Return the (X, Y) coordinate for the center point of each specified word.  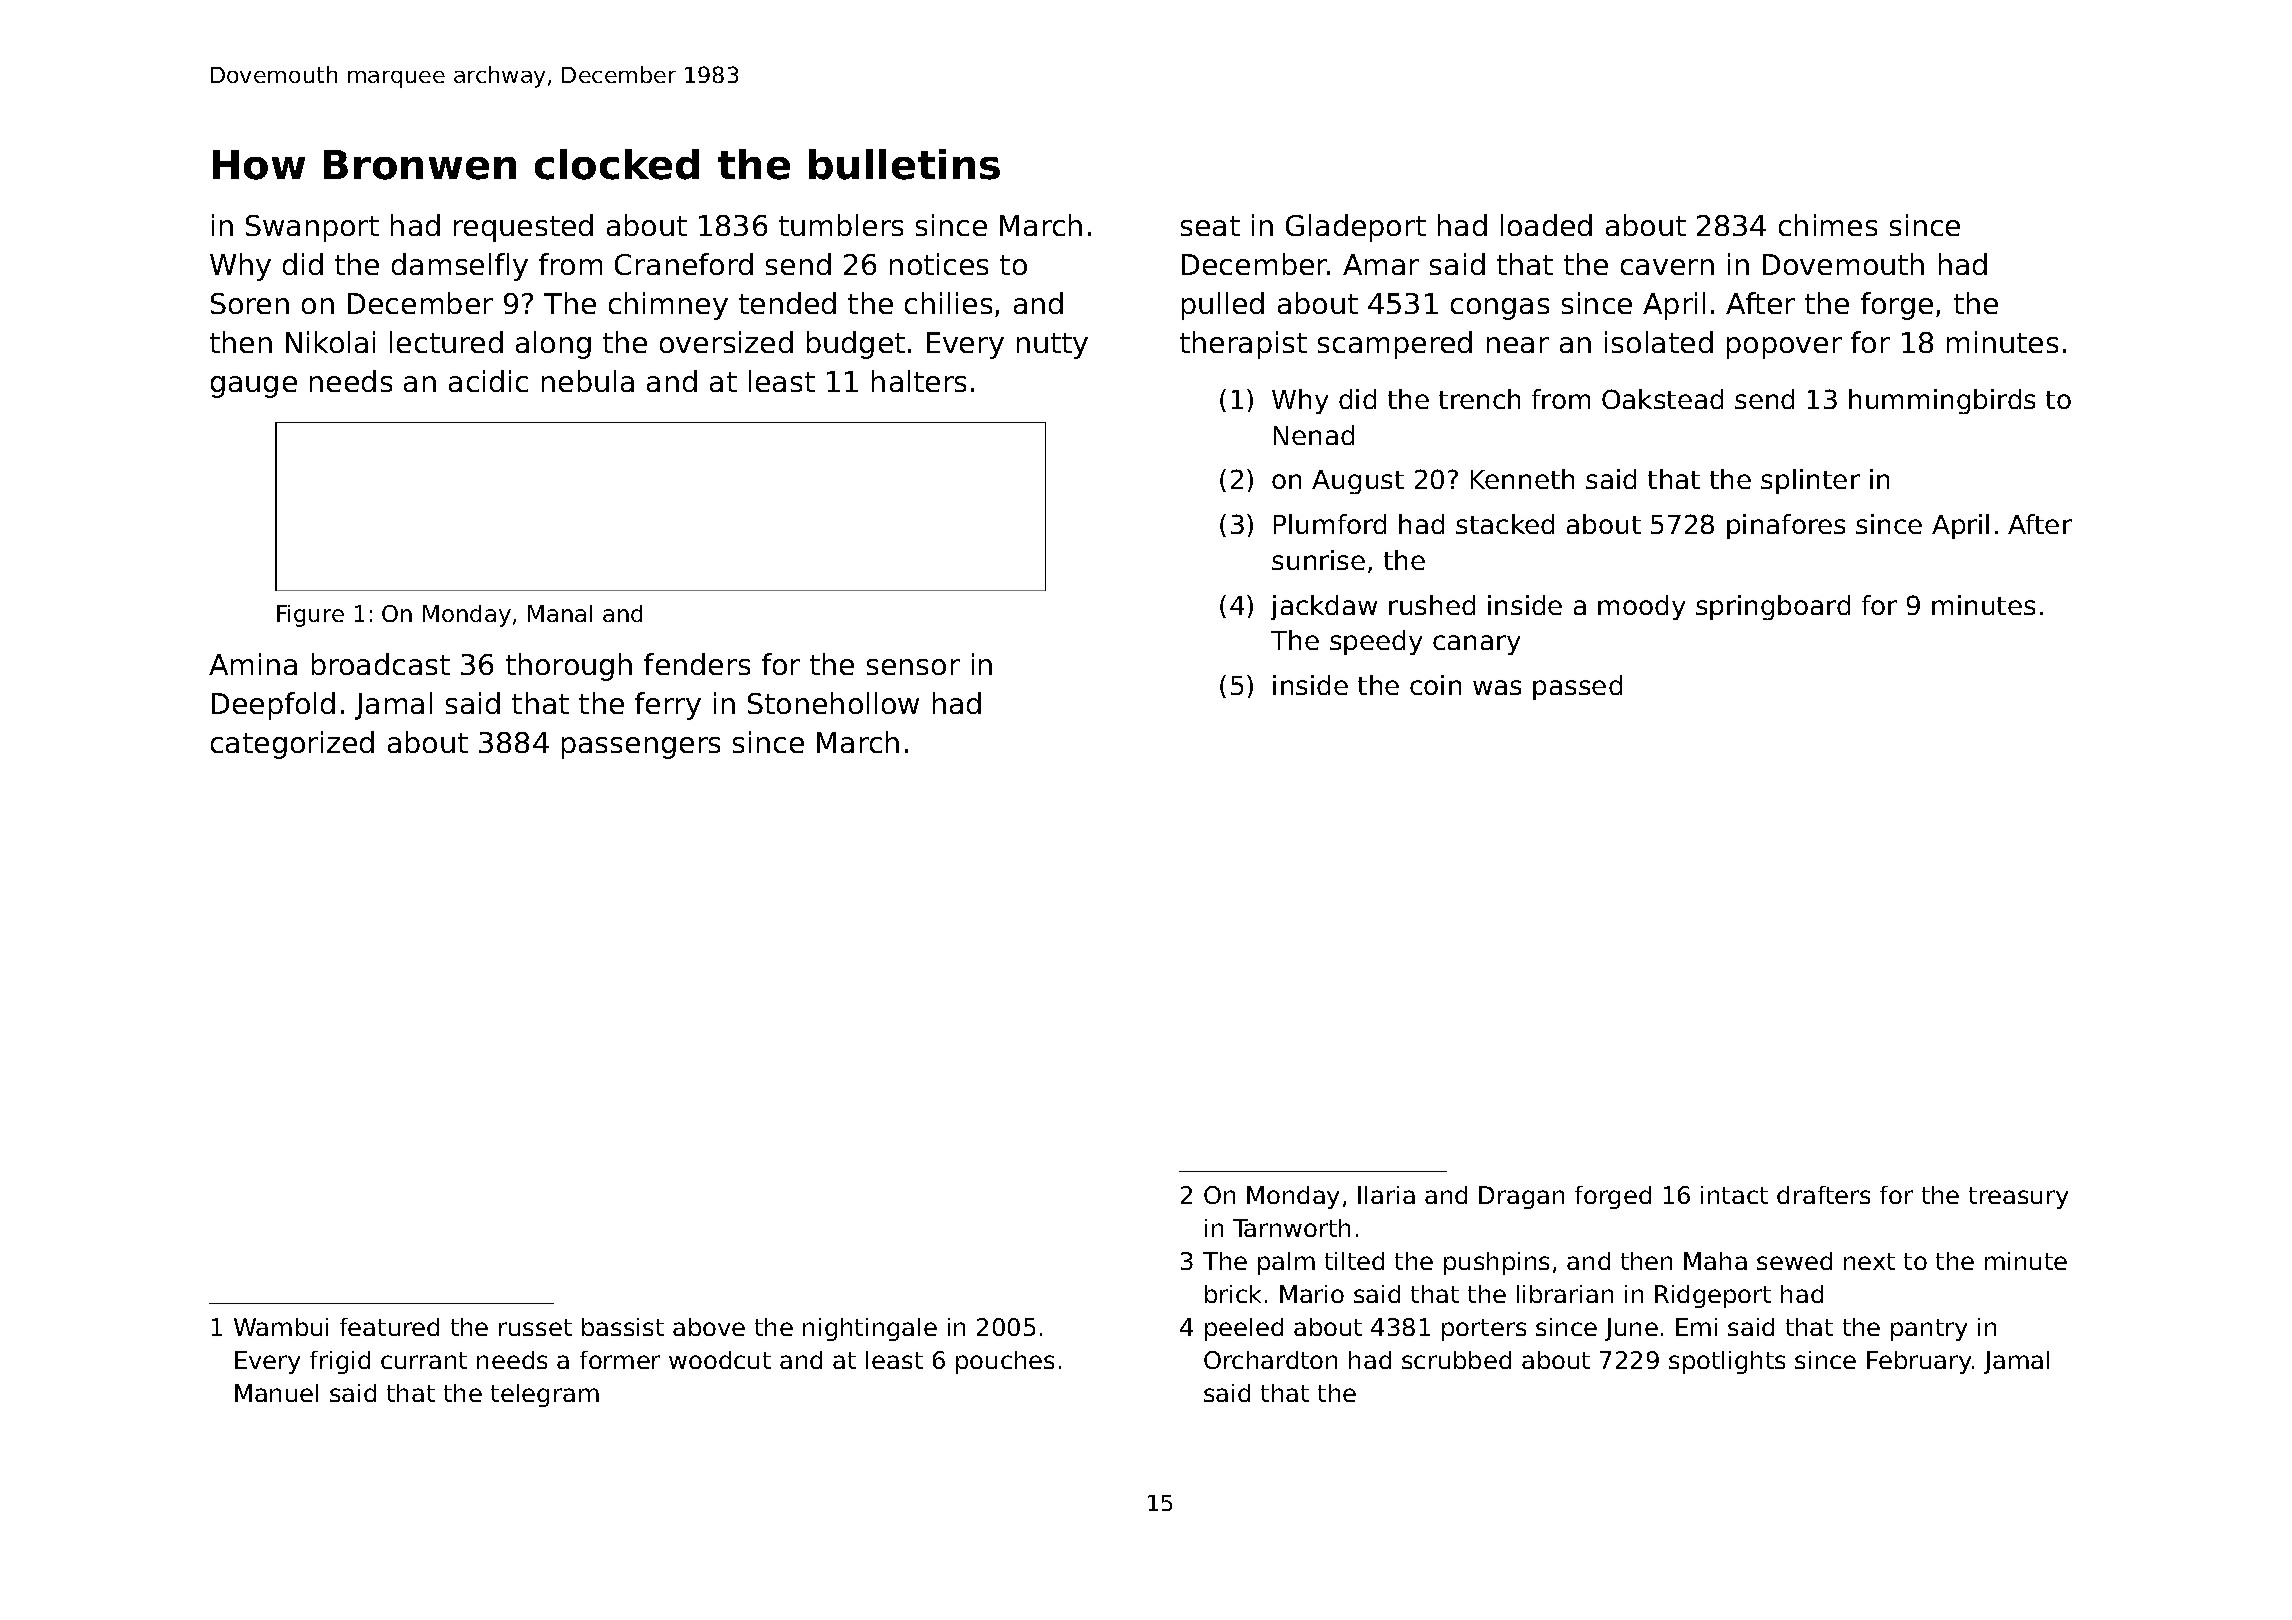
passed (1577, 687)
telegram (545, 1395)
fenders (697, 664)
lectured (446, 342)
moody (1641, 607)
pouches (1005, 1362)
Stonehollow (833, 703)
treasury (2018, 1198)
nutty (1052, 346)
